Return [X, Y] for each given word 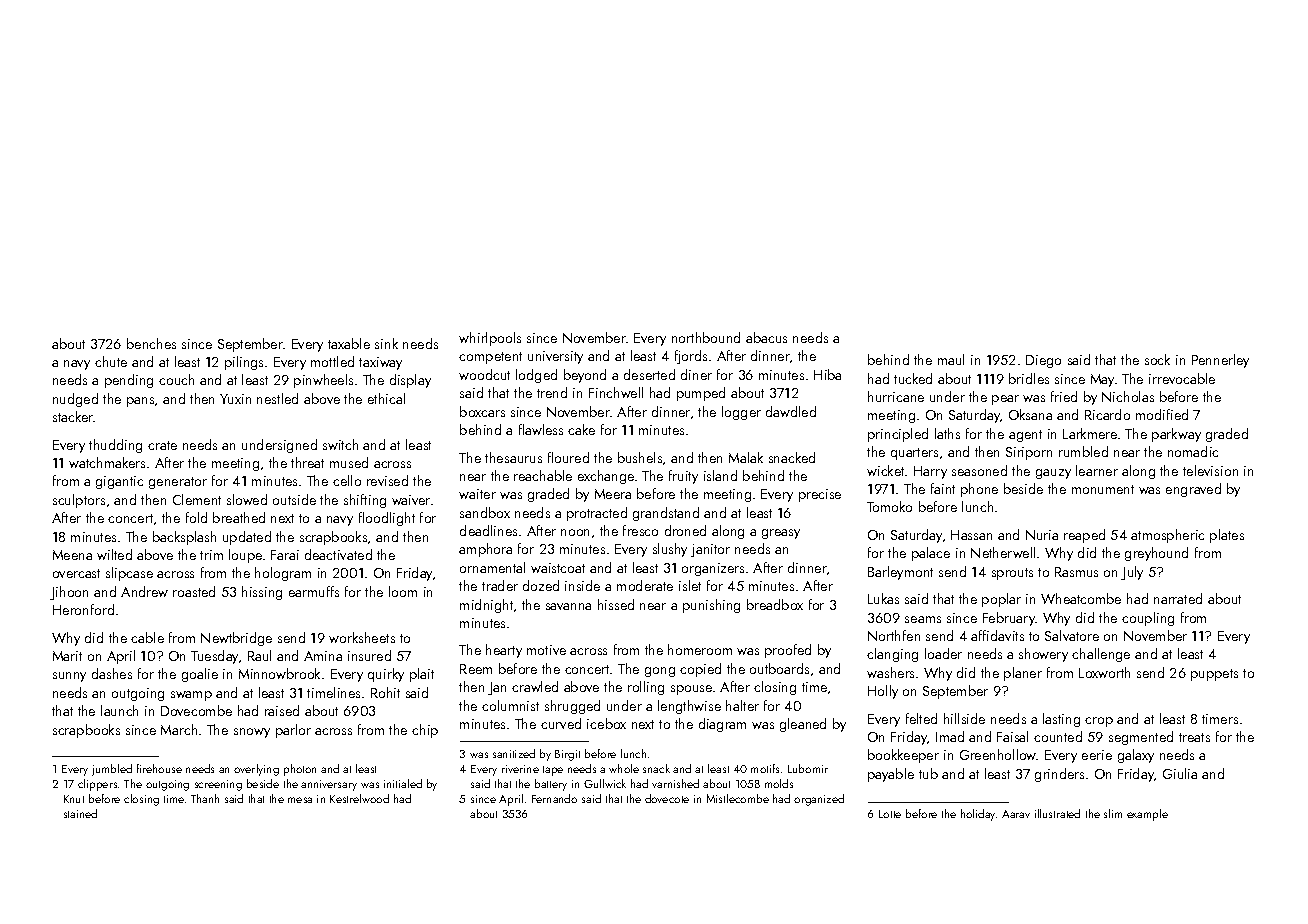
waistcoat [558, 568]
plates [1227, 536]
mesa [300, 800]
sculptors [79, 501]
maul [951, 359]
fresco [640, 530]
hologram [283, 574]
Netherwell [1003, 552]
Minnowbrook [279, 673]
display [410, 381]
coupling [1148, 619]
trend [552, 392]
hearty [504, 651]
